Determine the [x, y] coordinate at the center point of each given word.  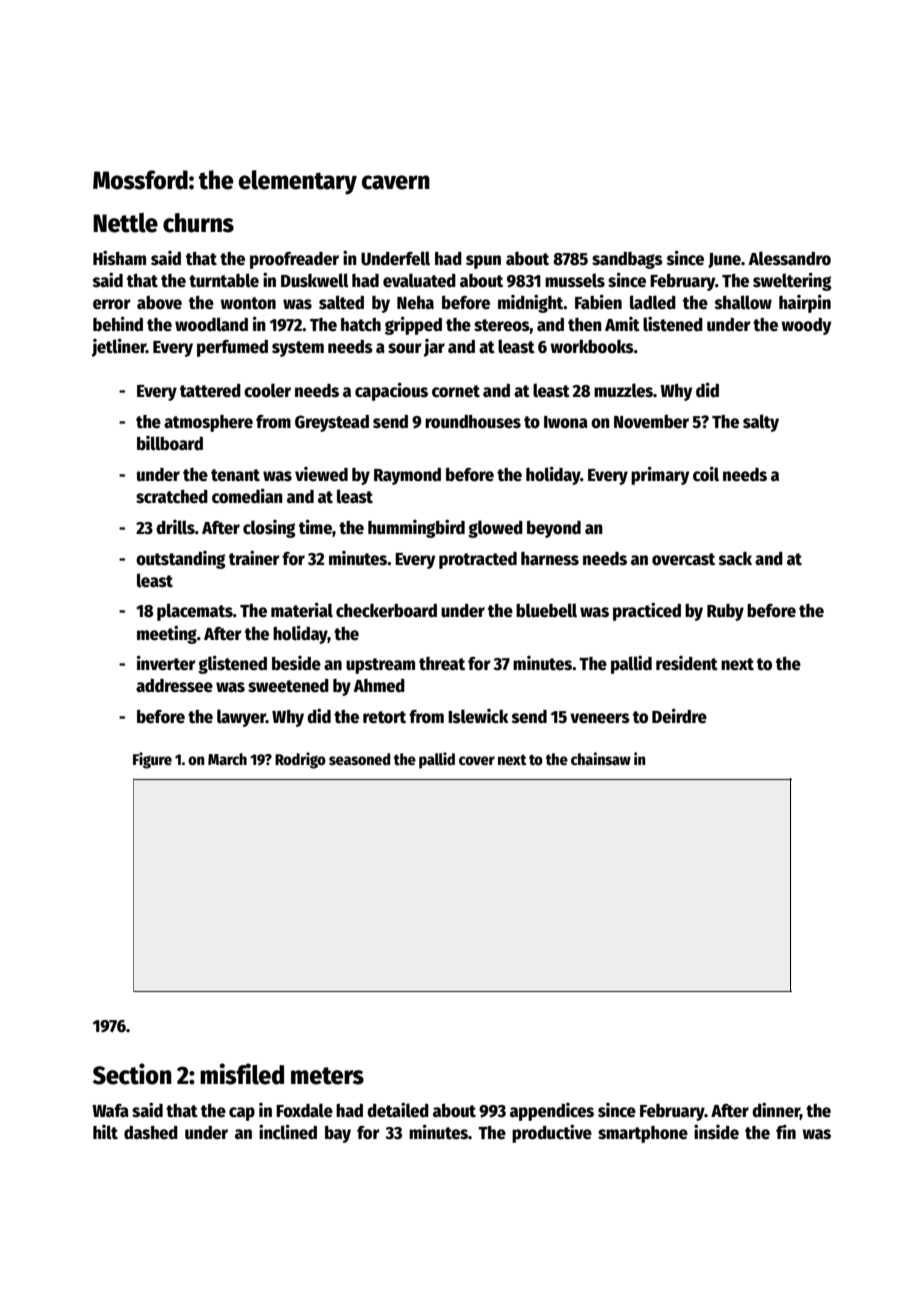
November [651, 422]
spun [483, 262]
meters [327, 1076]
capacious [391, 391]
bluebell [546, 610]
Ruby [725, 612]
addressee [174, 686]
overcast [683, 559]
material [302, 610]
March [227, 759]
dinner [776, 1111]
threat [442, 664]
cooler [267, 390]
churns [198, 223]
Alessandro [789, 258]
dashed [151, 1133]
